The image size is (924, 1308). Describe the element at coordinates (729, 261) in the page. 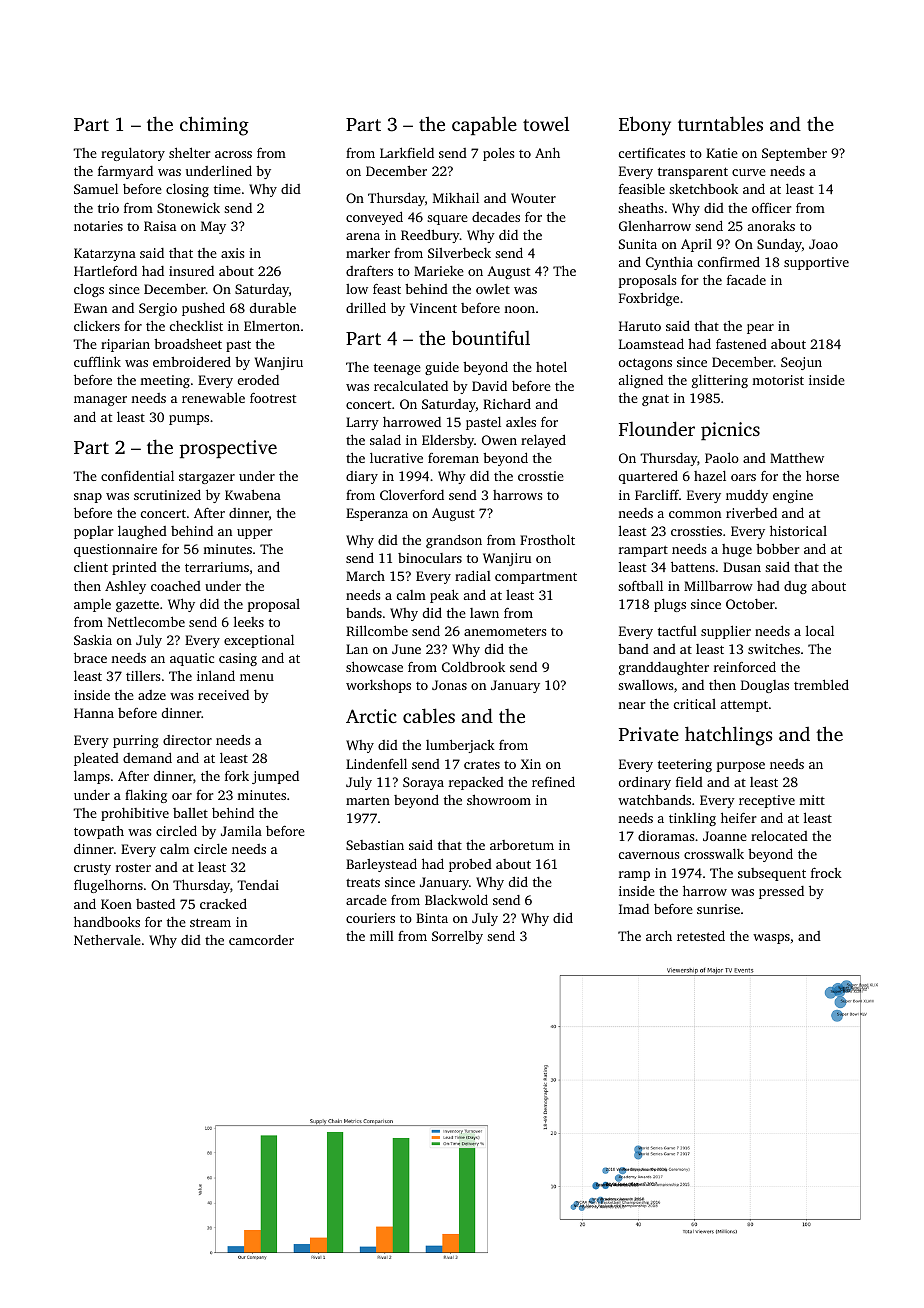

I see `confirmed` at that location.
